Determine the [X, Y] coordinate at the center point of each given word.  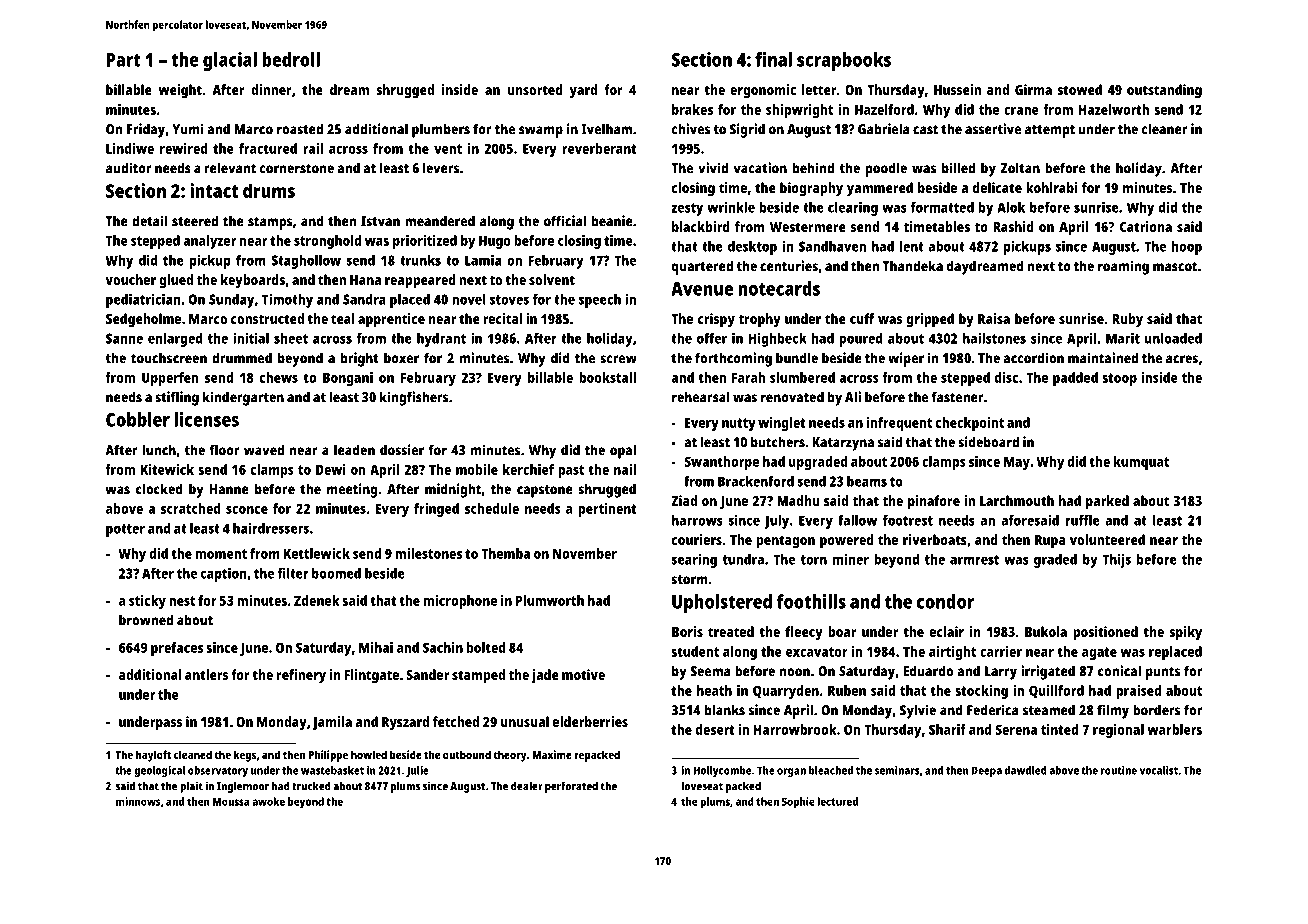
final [773, 59]
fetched [456, 721]
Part [123, 60]
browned [146, 620]
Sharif [947, 729]
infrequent [899, 424]
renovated [792, 397]
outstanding [1164, 91]
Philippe [328, 756]
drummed [242, 358]
